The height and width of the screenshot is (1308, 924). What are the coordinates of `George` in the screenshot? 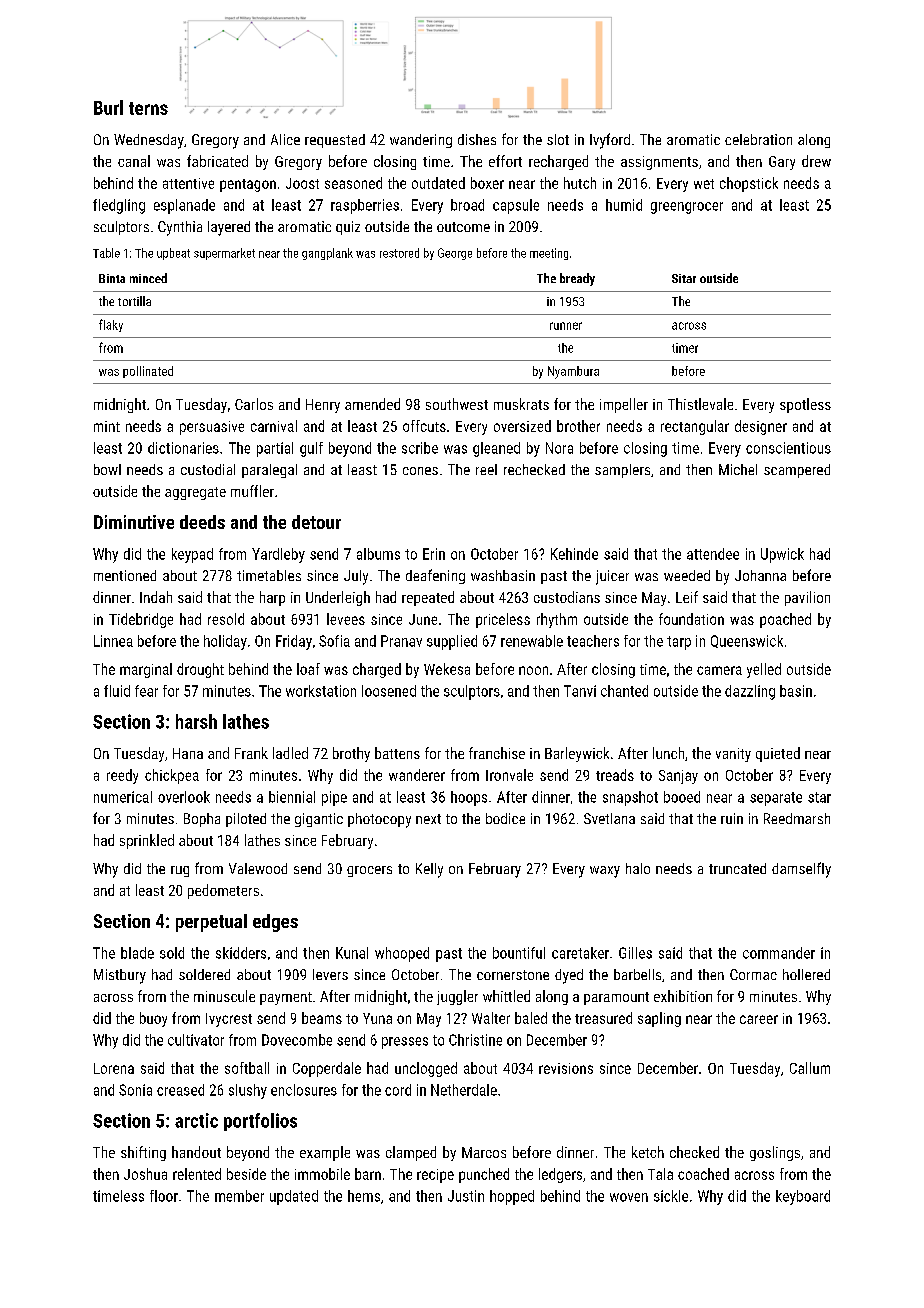 It's located at (455, 254).
